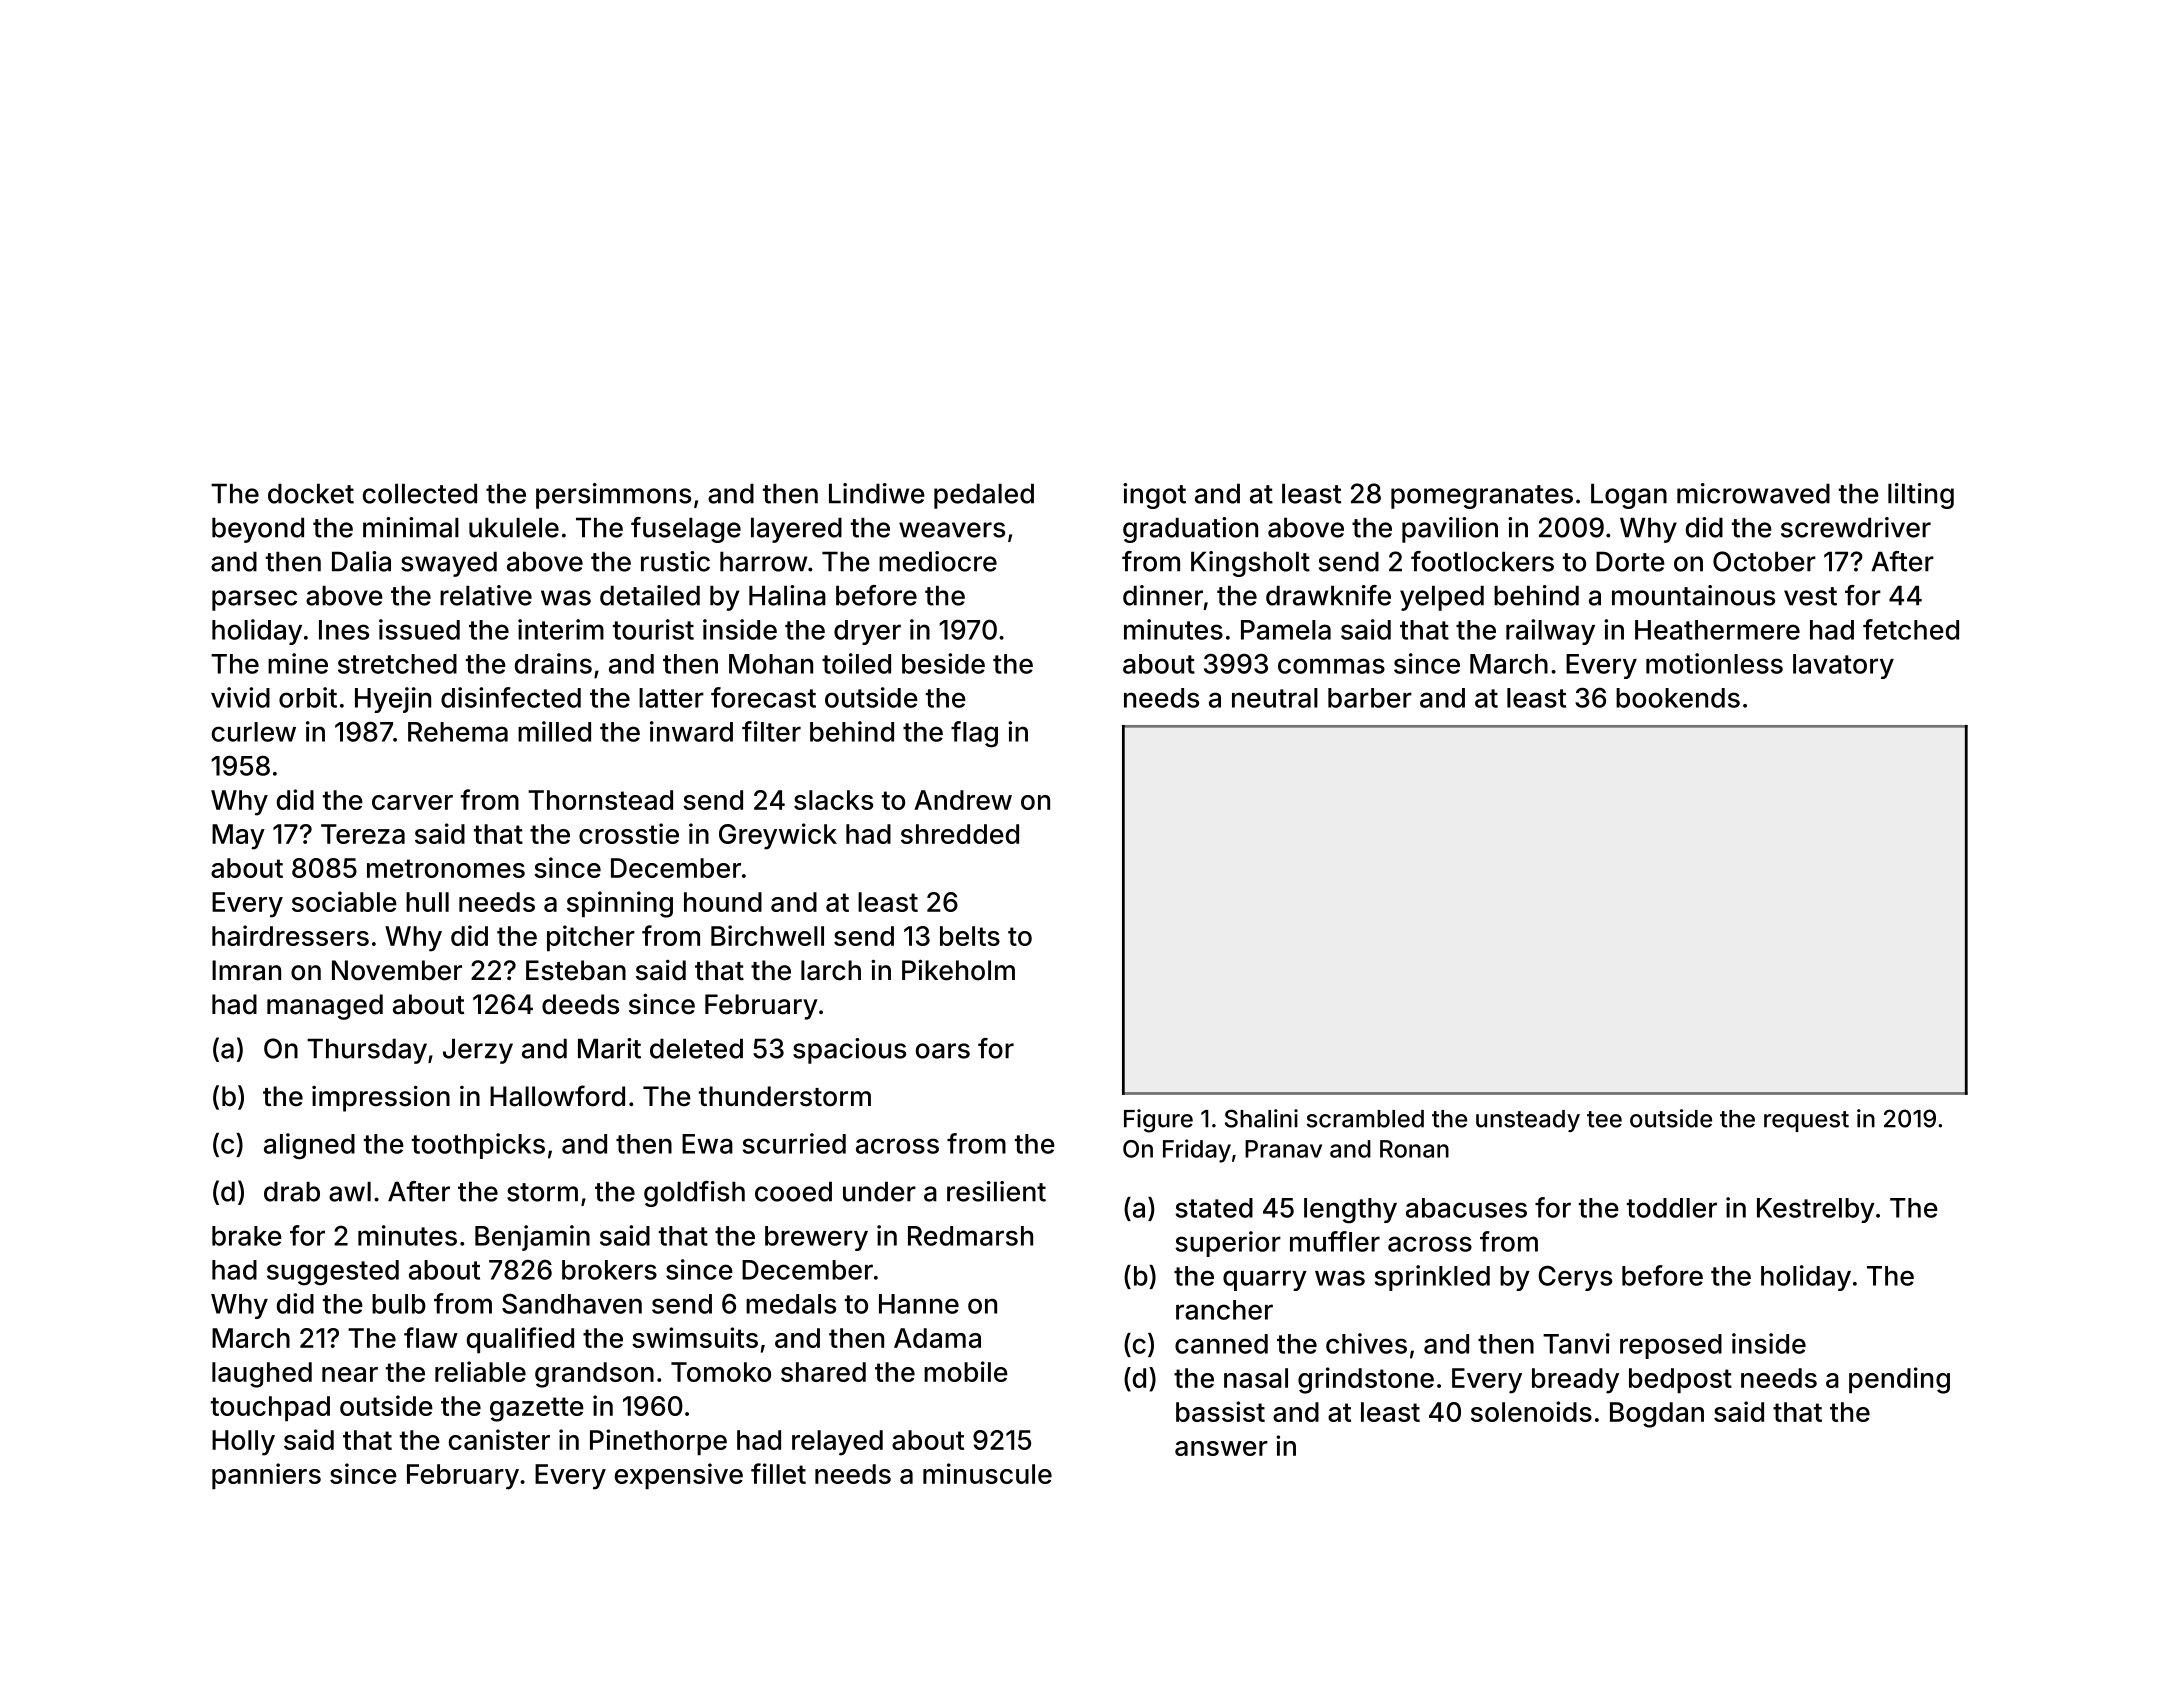  What do you see at coordinates (1843, 666) in the screenshot?
I see `lavatory` at bounding box center [1843, 666].
